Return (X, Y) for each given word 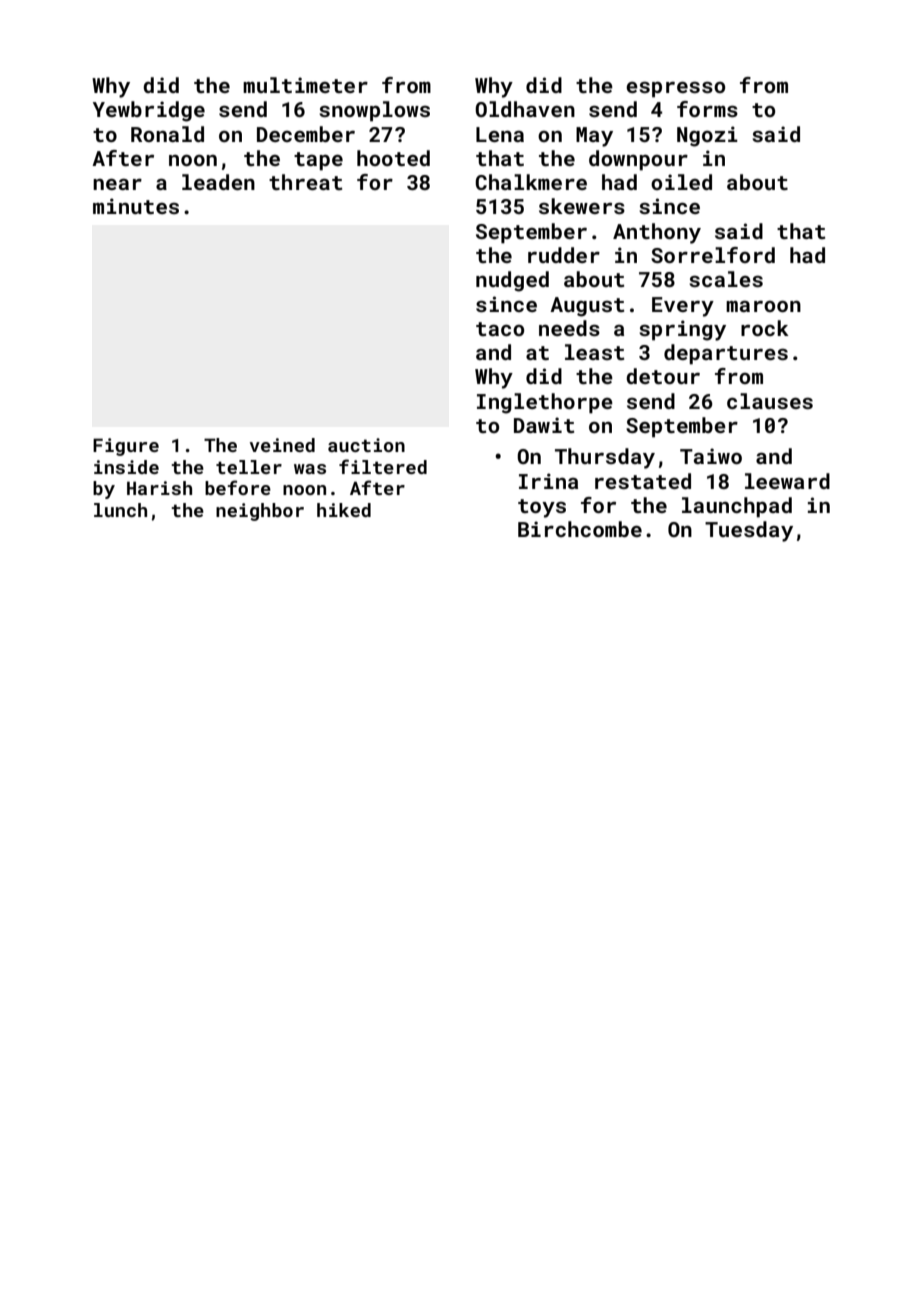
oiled (681, 182)
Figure (126, 447)
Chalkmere (531, 182)
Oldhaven (525, 109)
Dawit (544, 425)
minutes (136, 206)
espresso (675, 89)
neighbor (260, 512)
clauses (770, 401)
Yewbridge (149, 111)
